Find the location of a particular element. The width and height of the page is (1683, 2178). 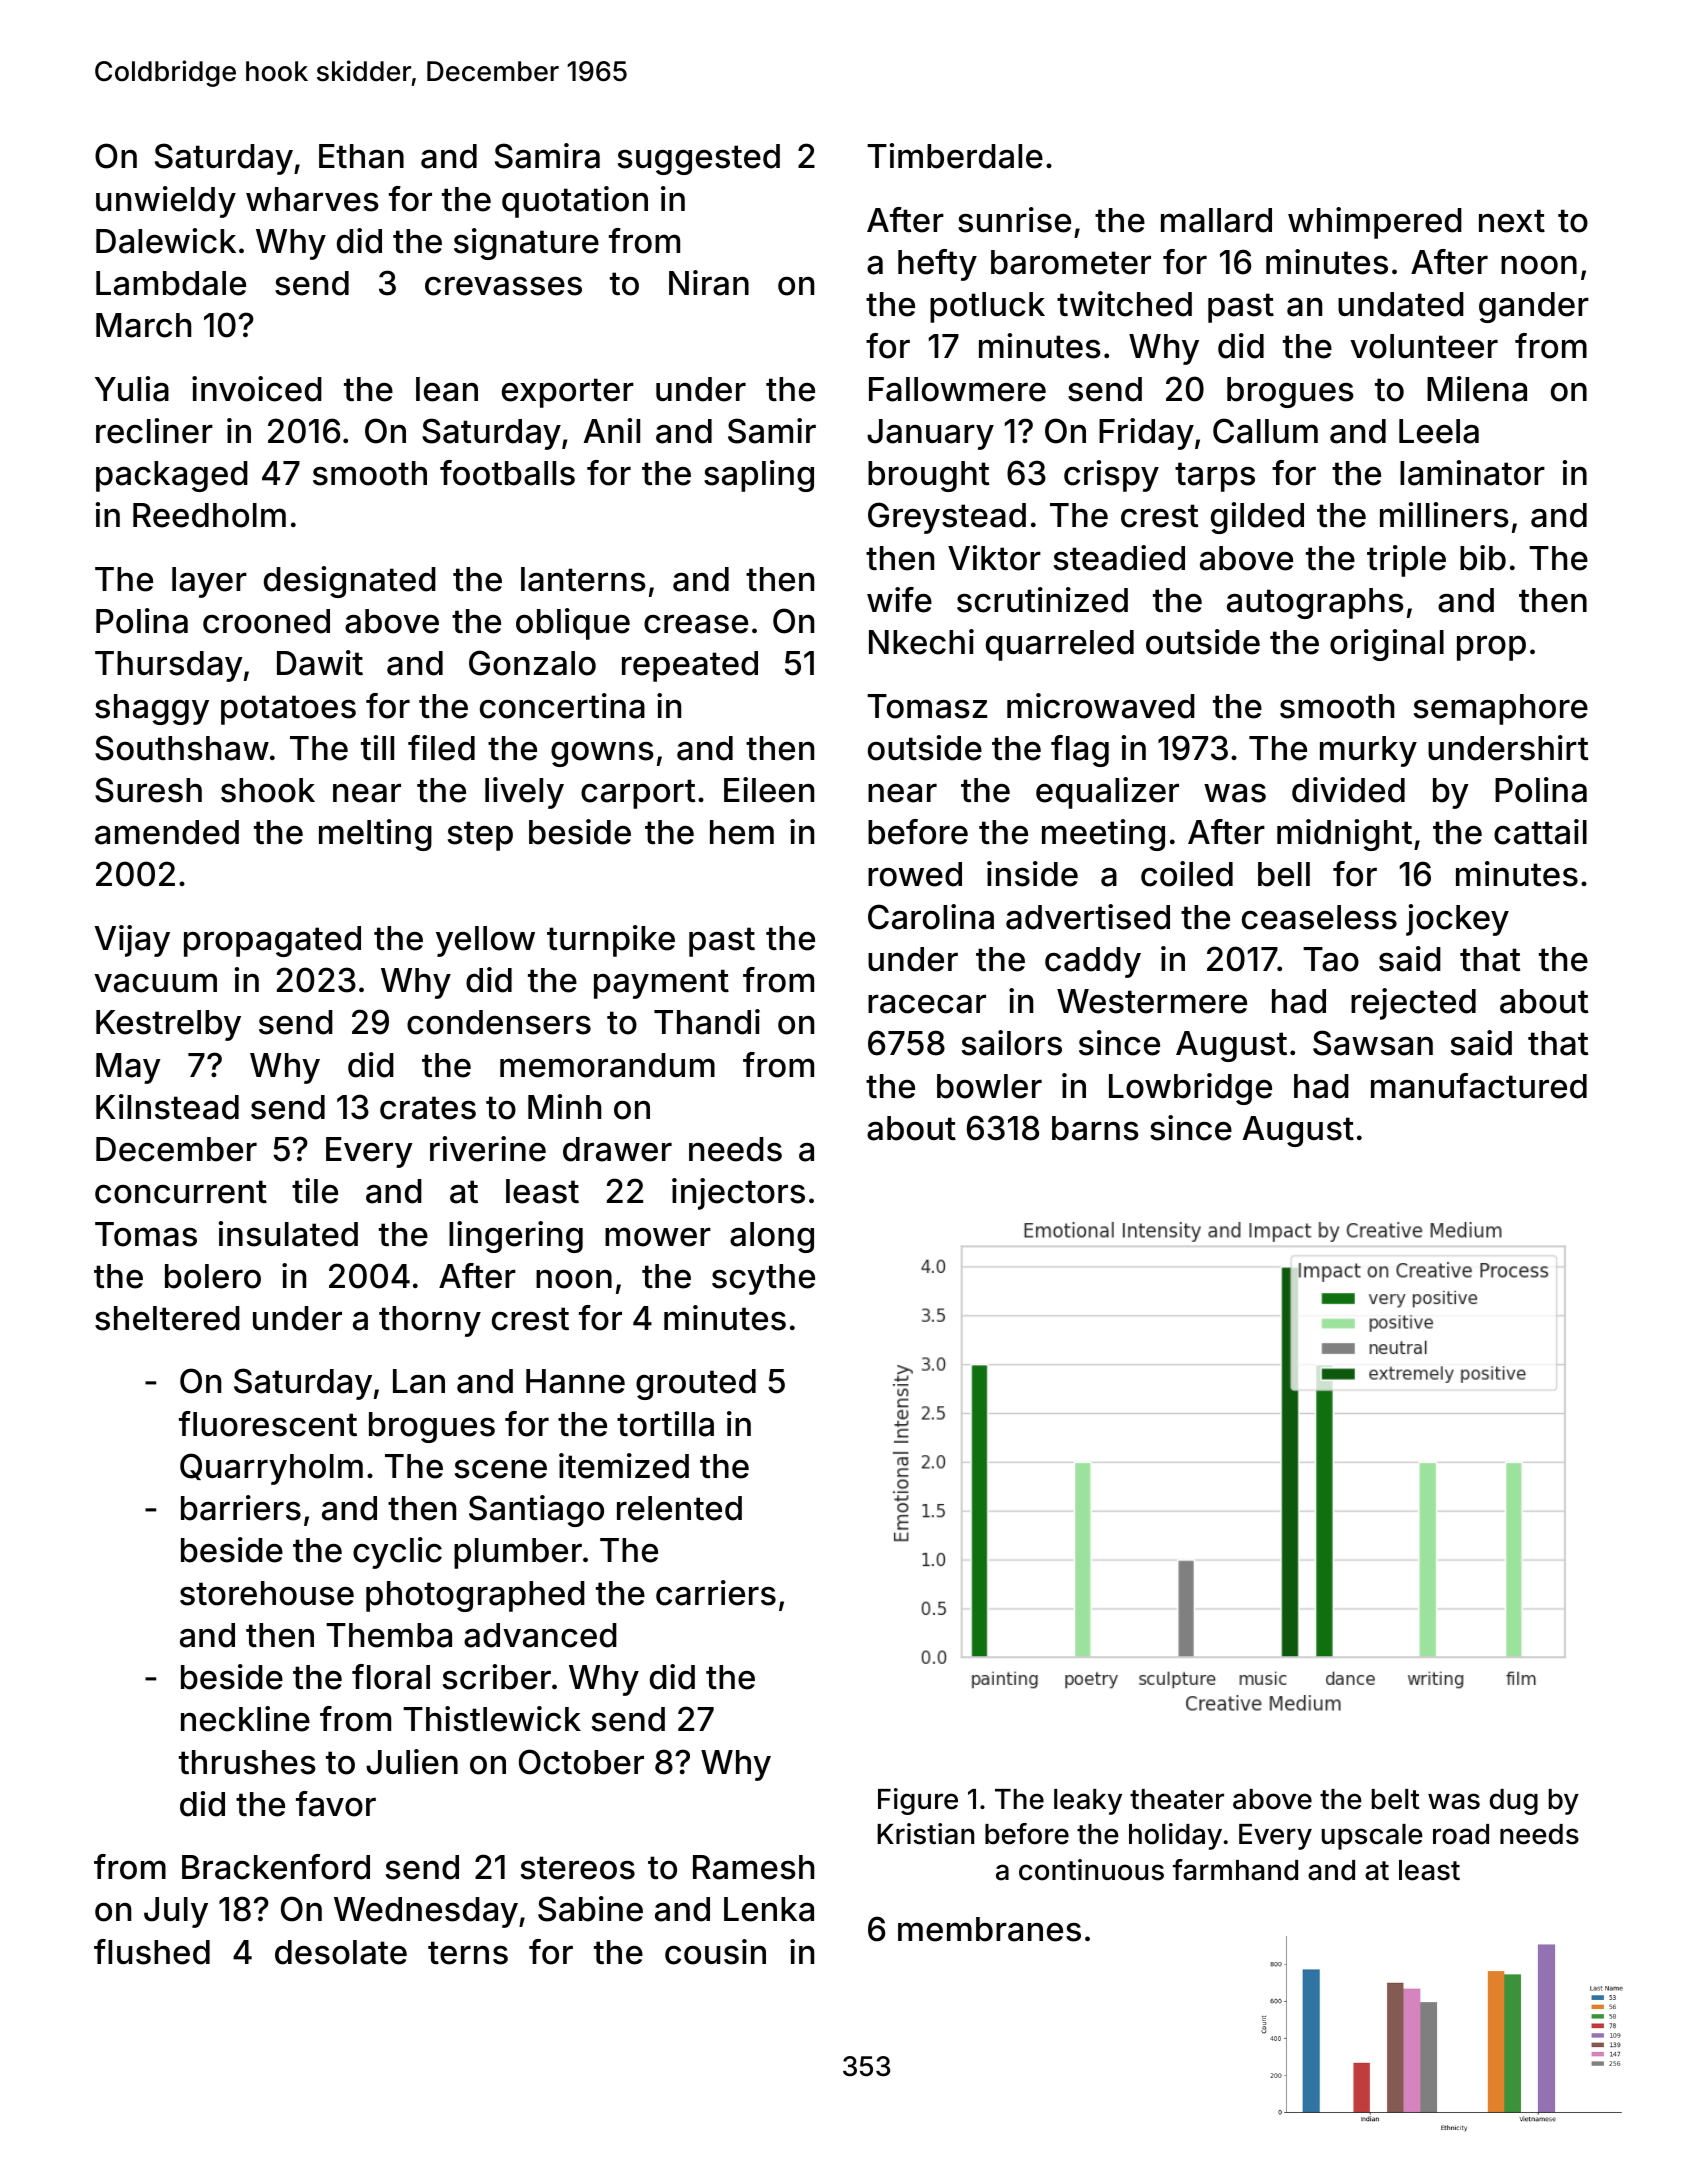

quotation is located at coordinates (575, 202).
